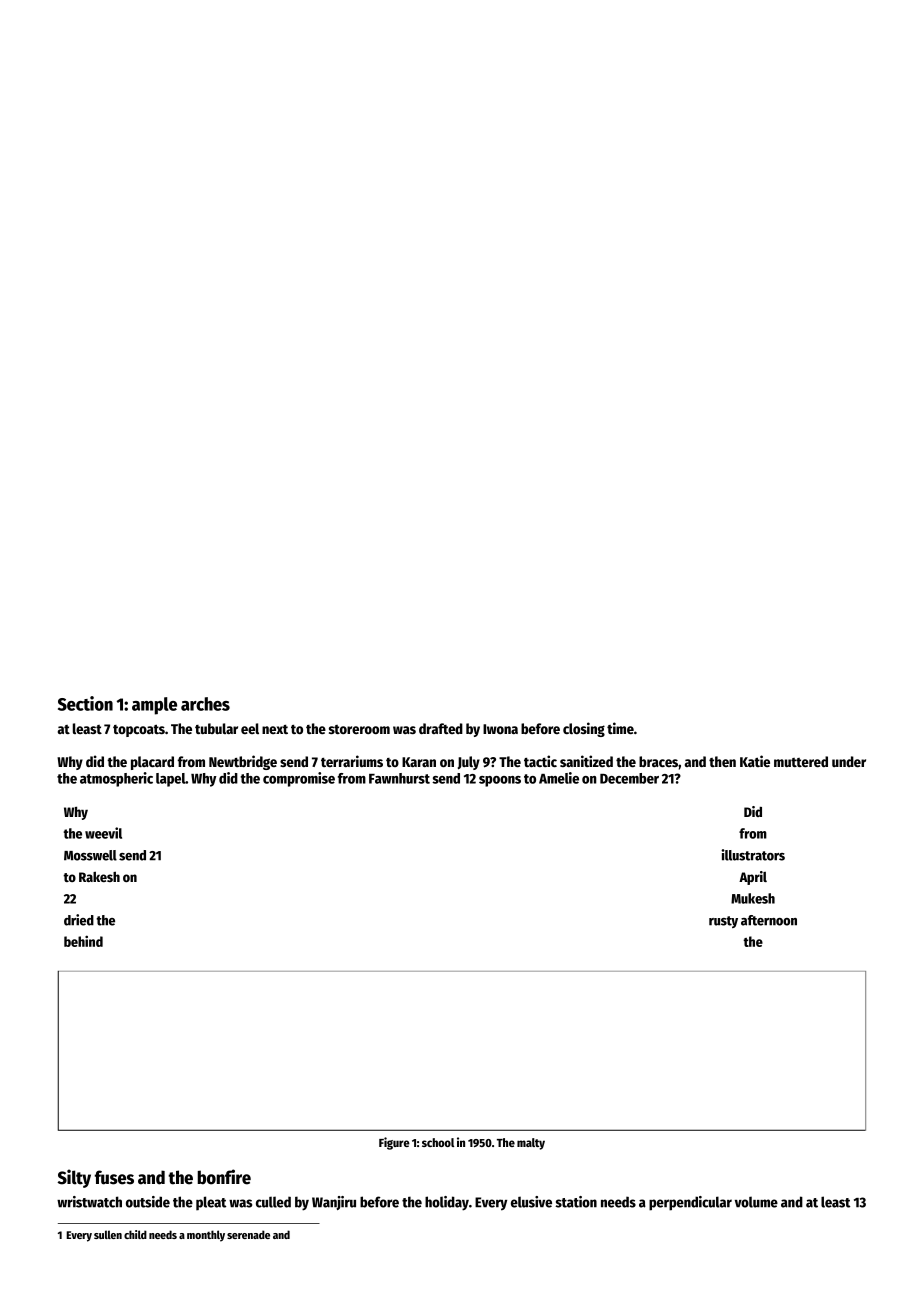 Image resolution: width=924 pixels, height=1308 pixels. I want to click on placard, so click(152, 763).
